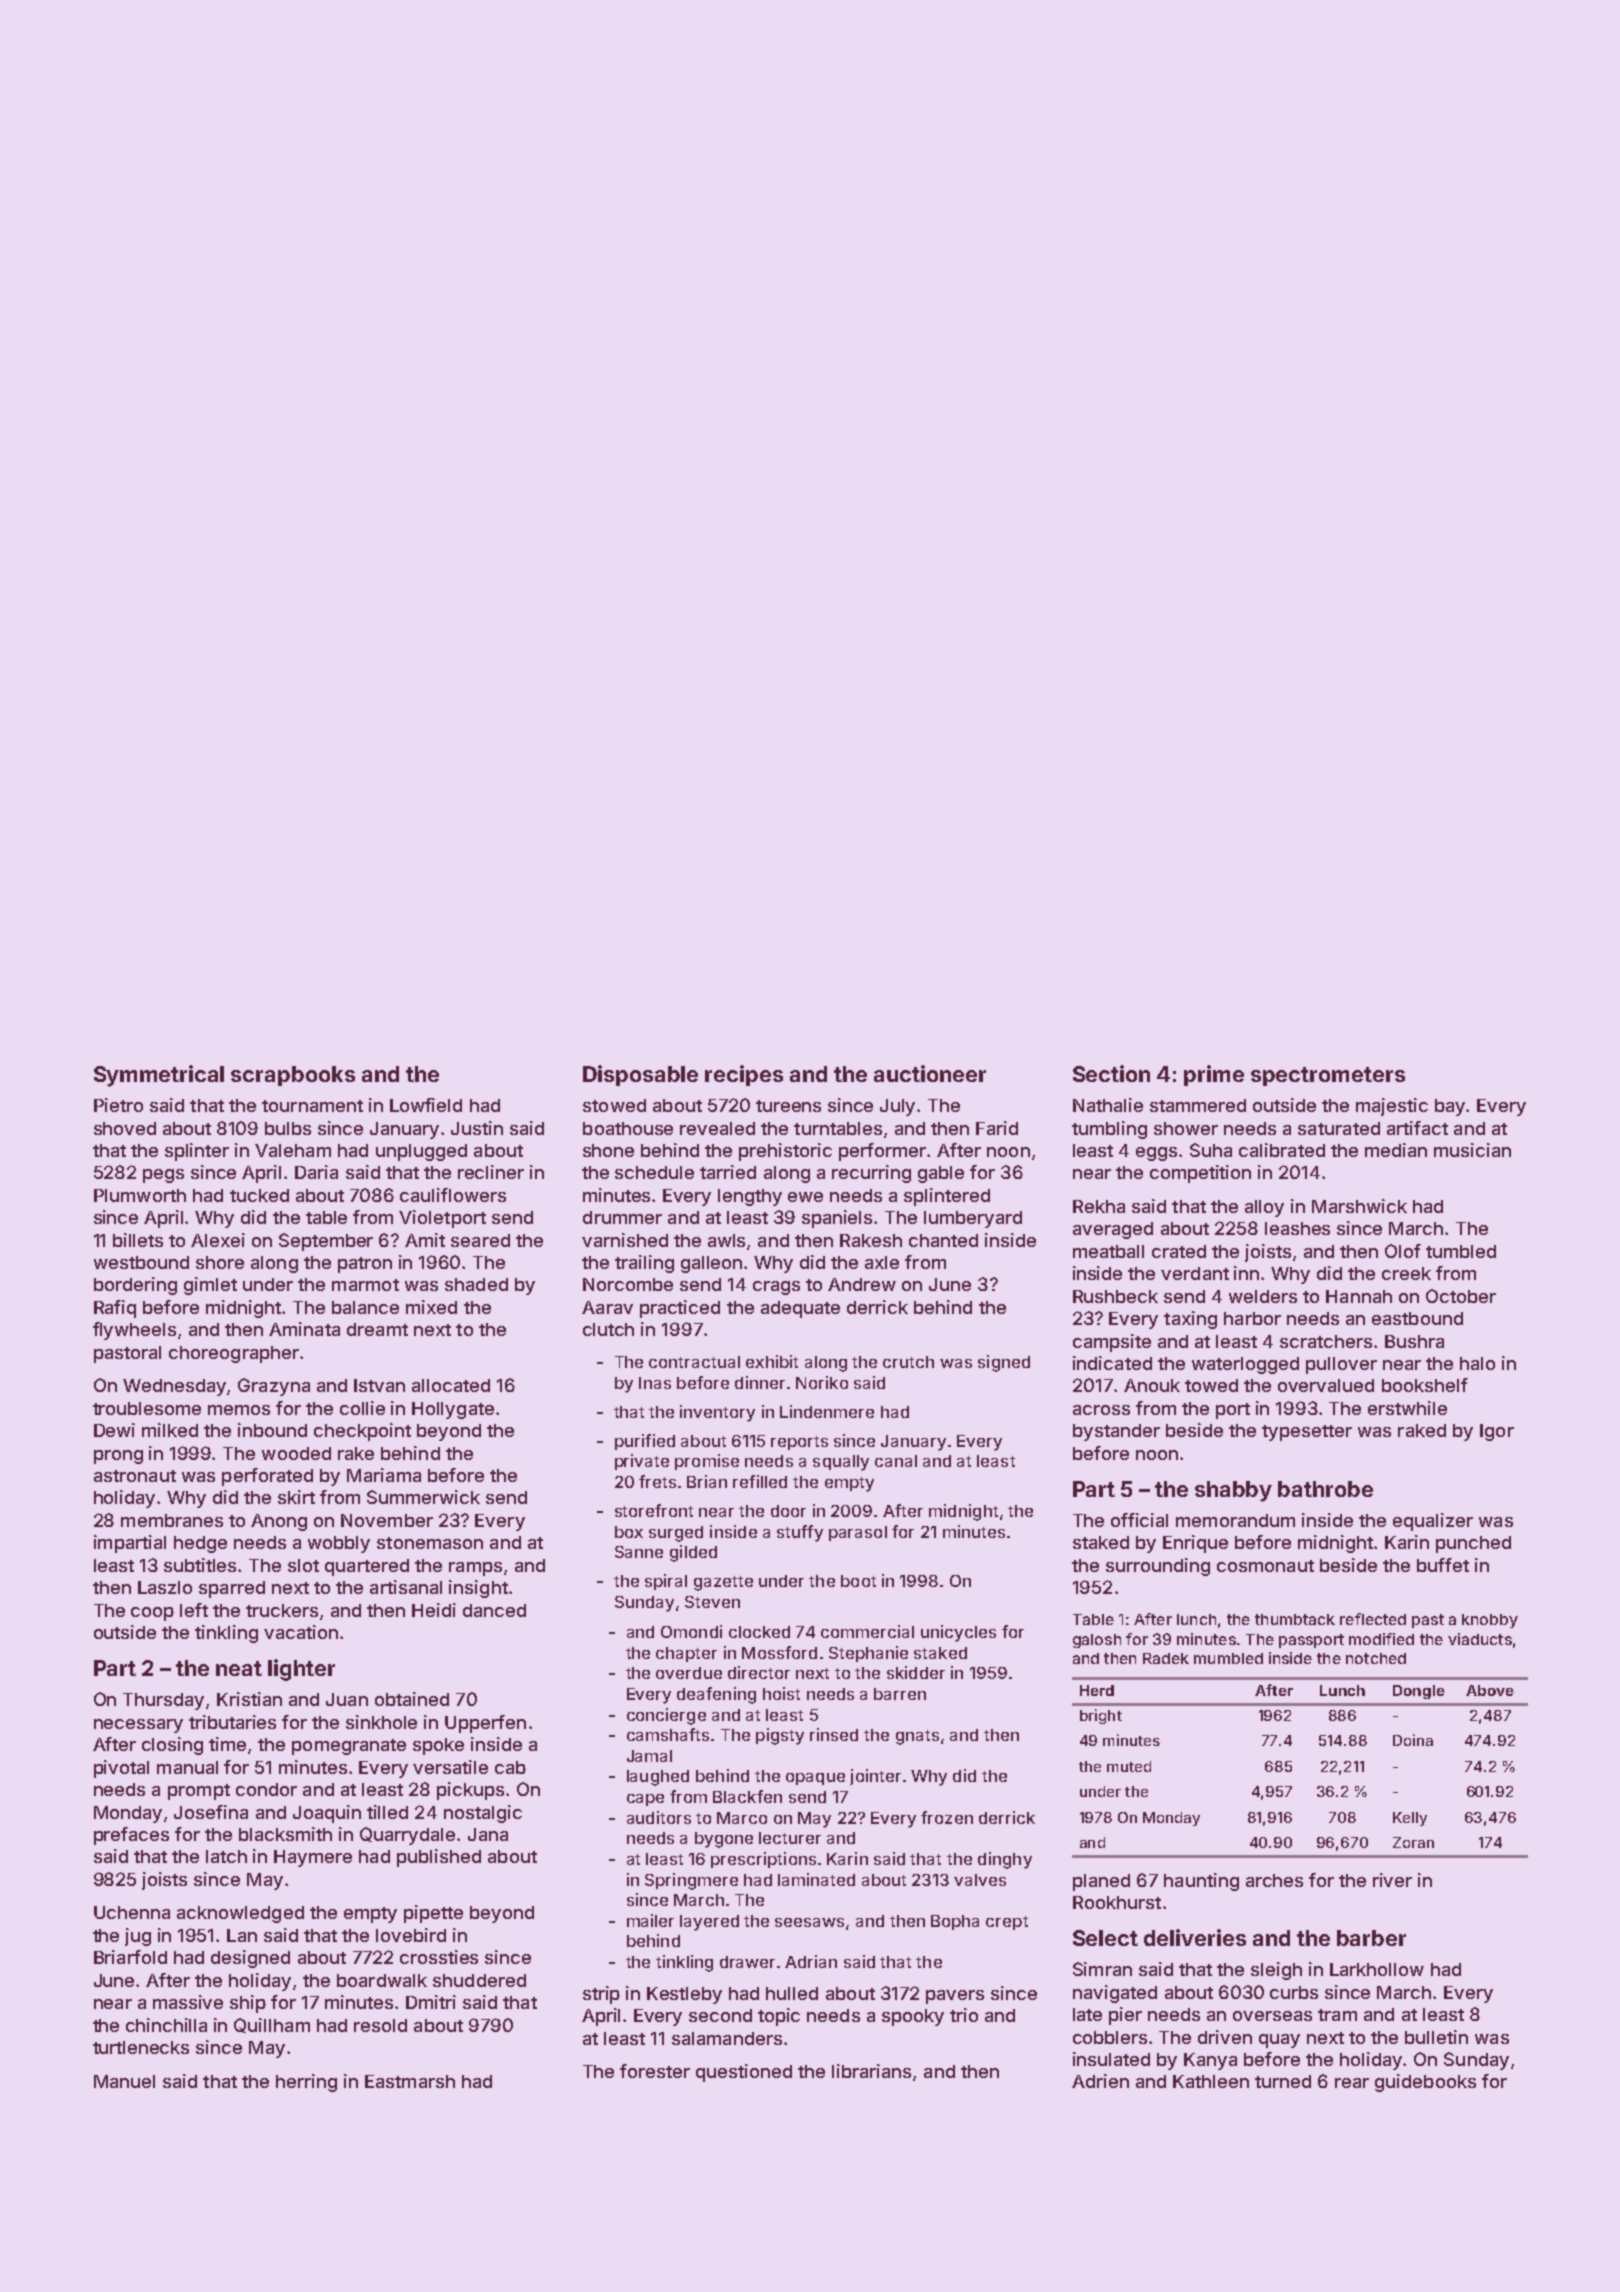  Describe the element at coordinates (159, 1076) in the document. I see `Symmetrical` at that location.
